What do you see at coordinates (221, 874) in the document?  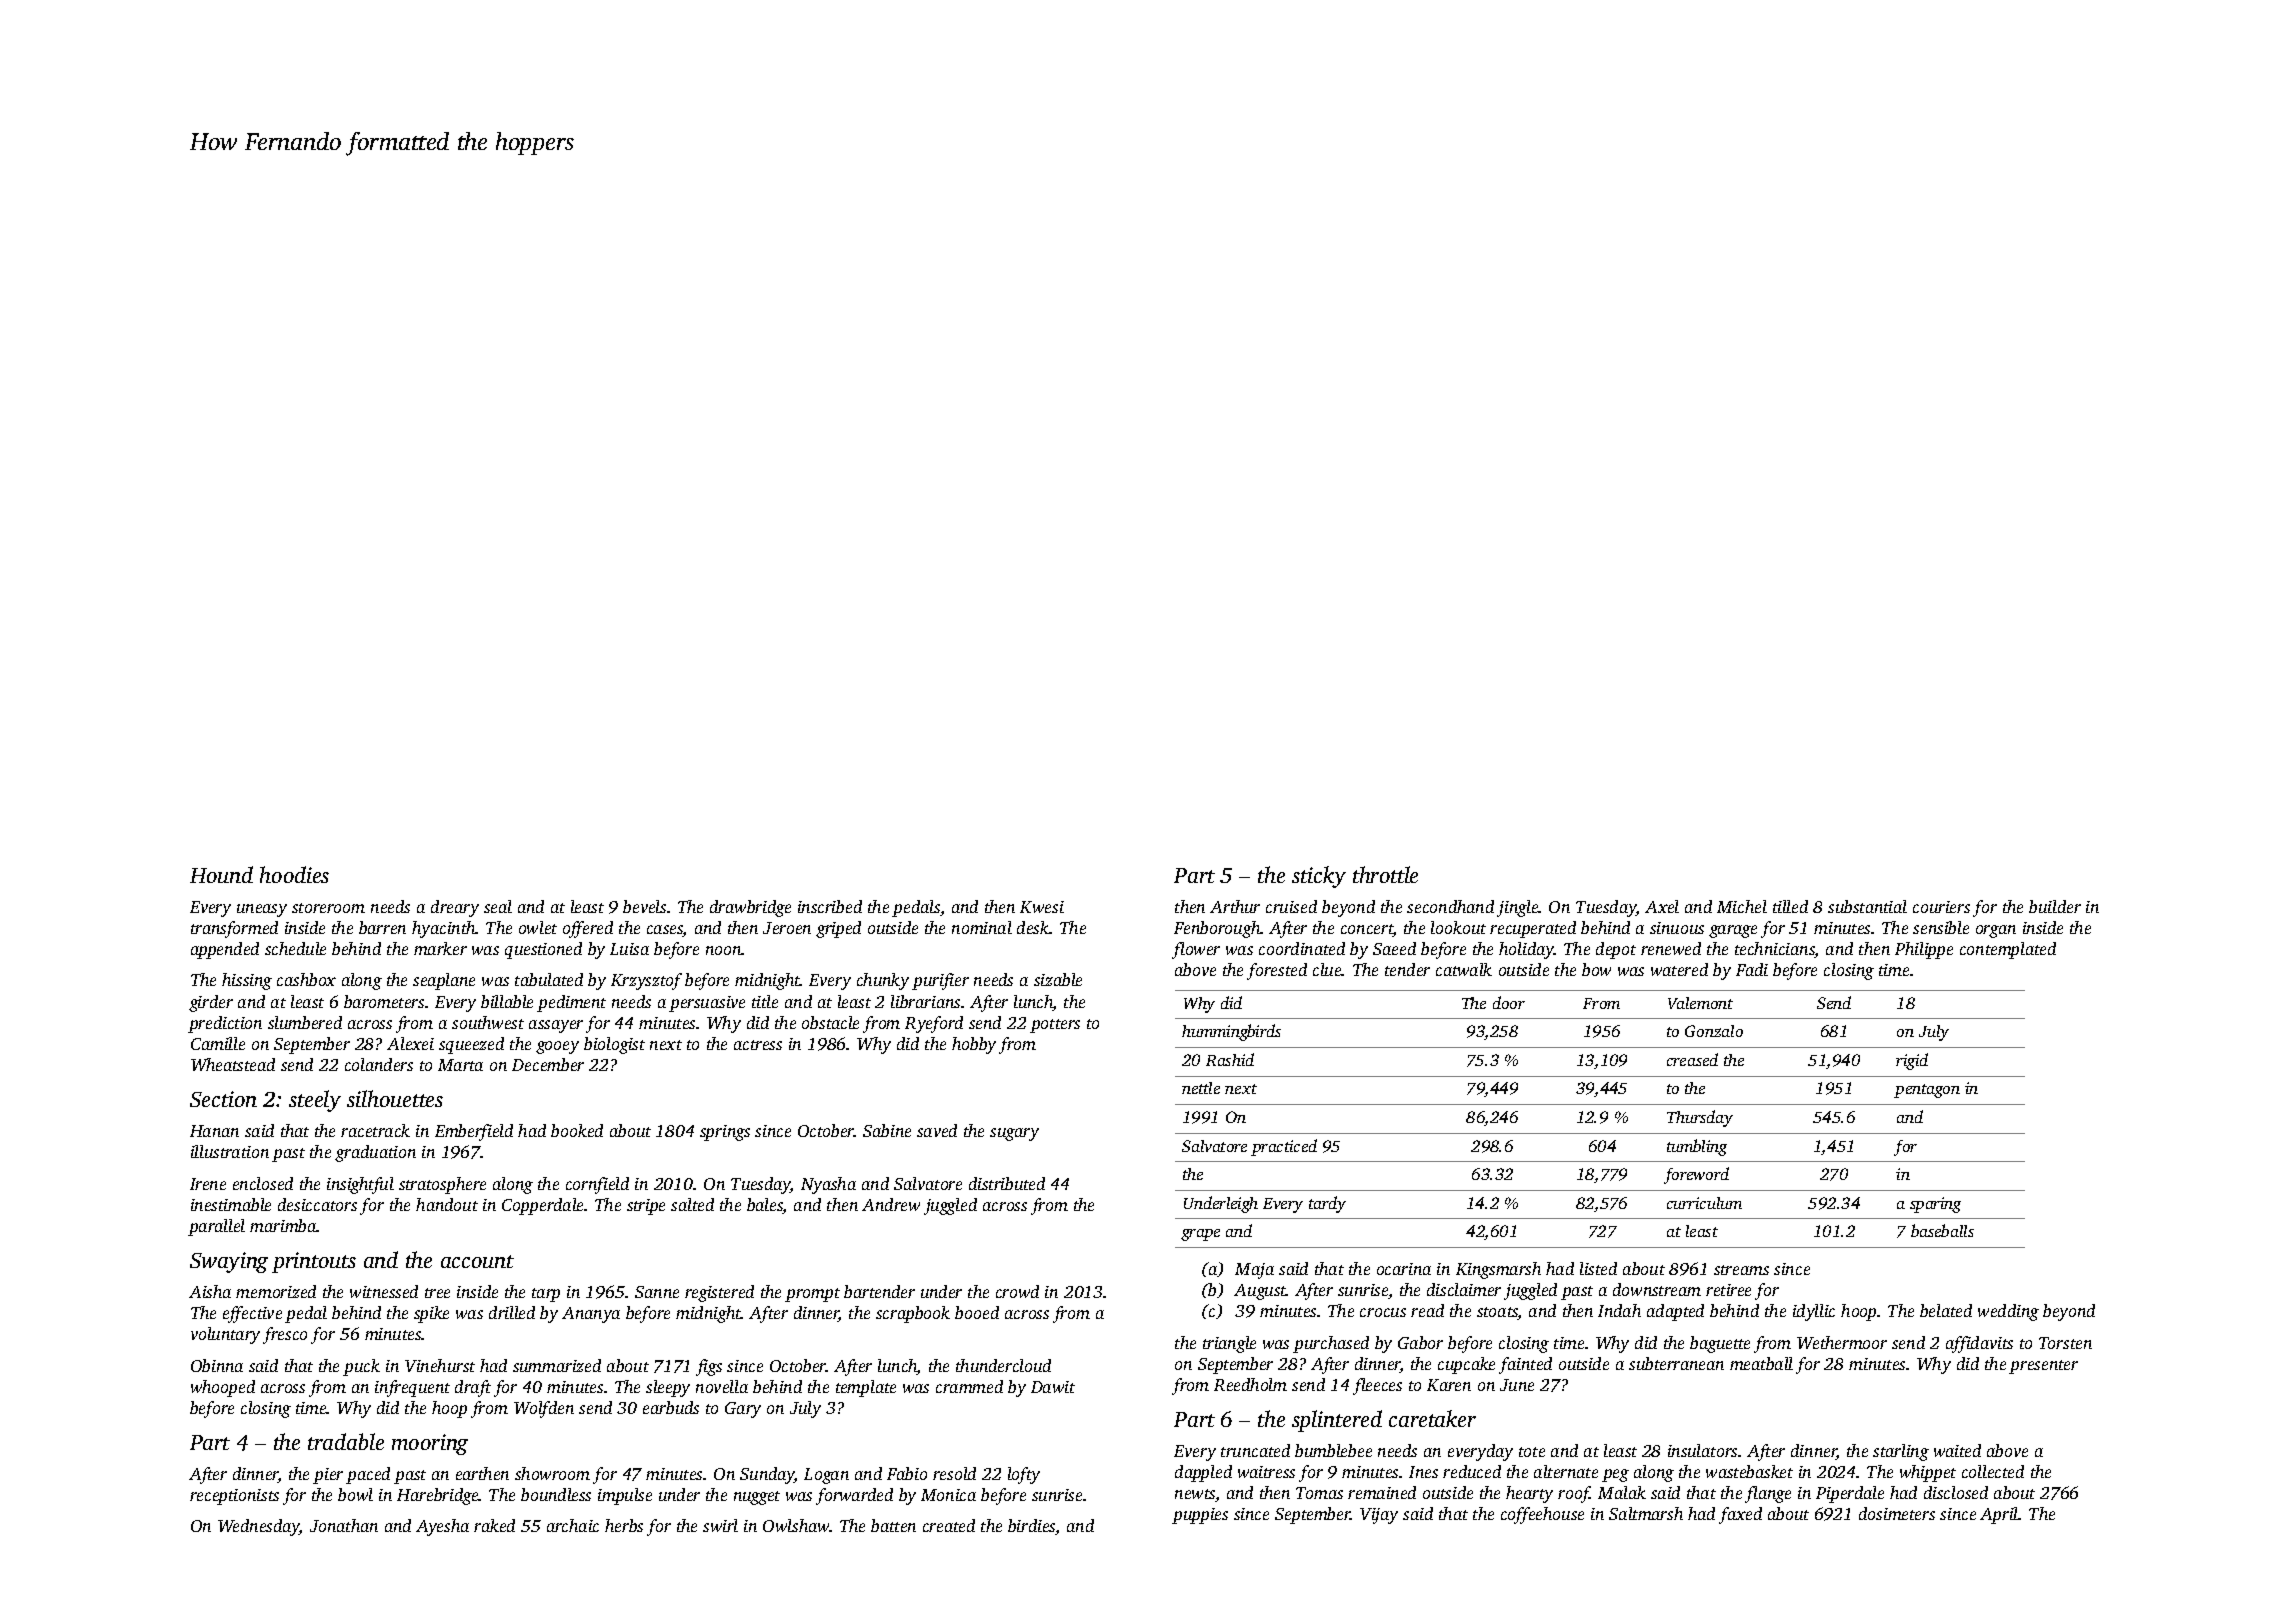 I see `Hound` at bounding box center [221, 874].
